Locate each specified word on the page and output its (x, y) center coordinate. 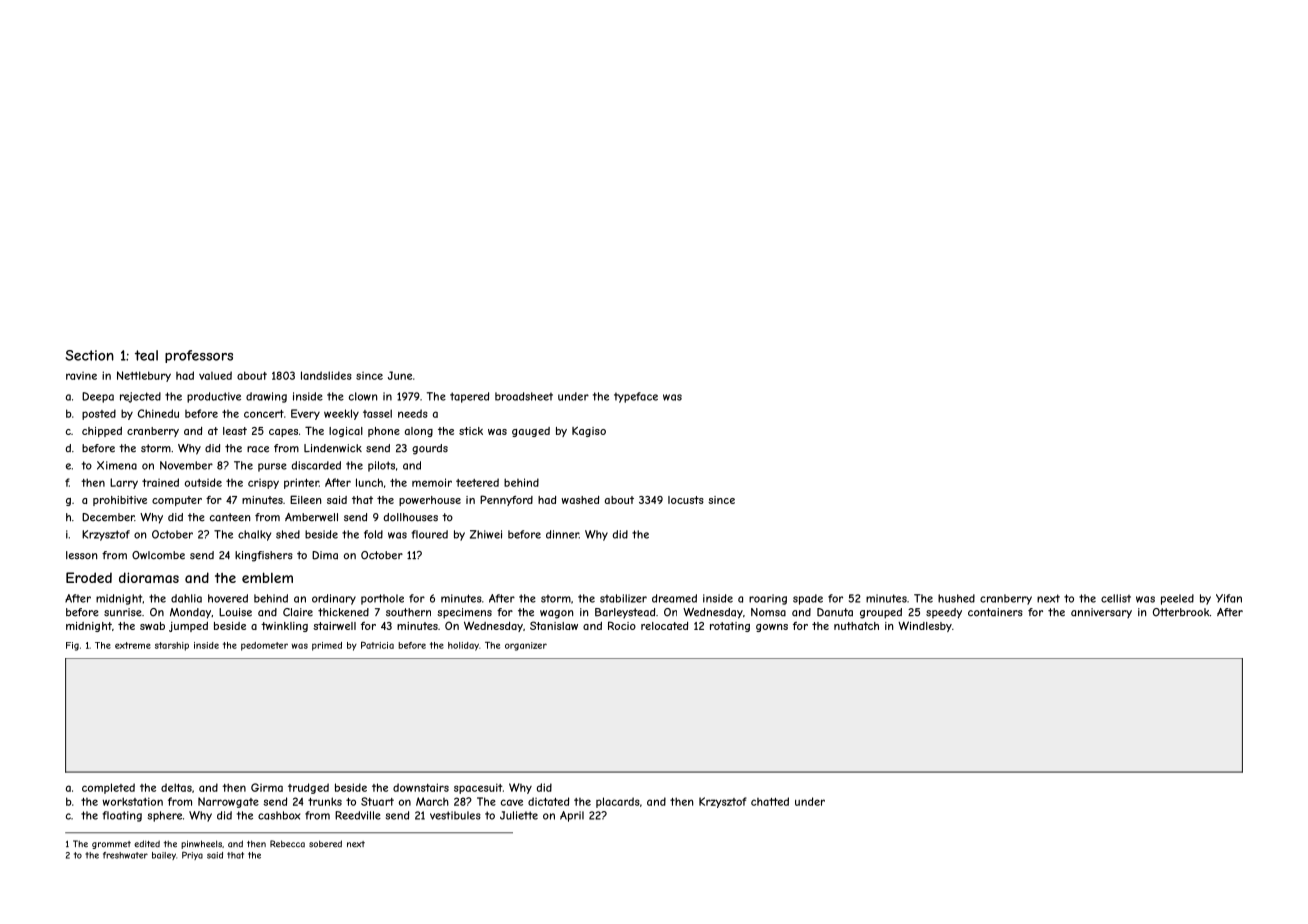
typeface (636, 397)
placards (618, 802)
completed (108, 788)
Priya (192, 855)
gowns (772, 628)
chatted (770, 801)
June (400, 375)
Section (90, 355)
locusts (686, 500)
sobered (325, 844)
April (572, 816)
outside (203, 482)
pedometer (264, 646)
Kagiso (589, 431)
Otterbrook (1181, 612)
